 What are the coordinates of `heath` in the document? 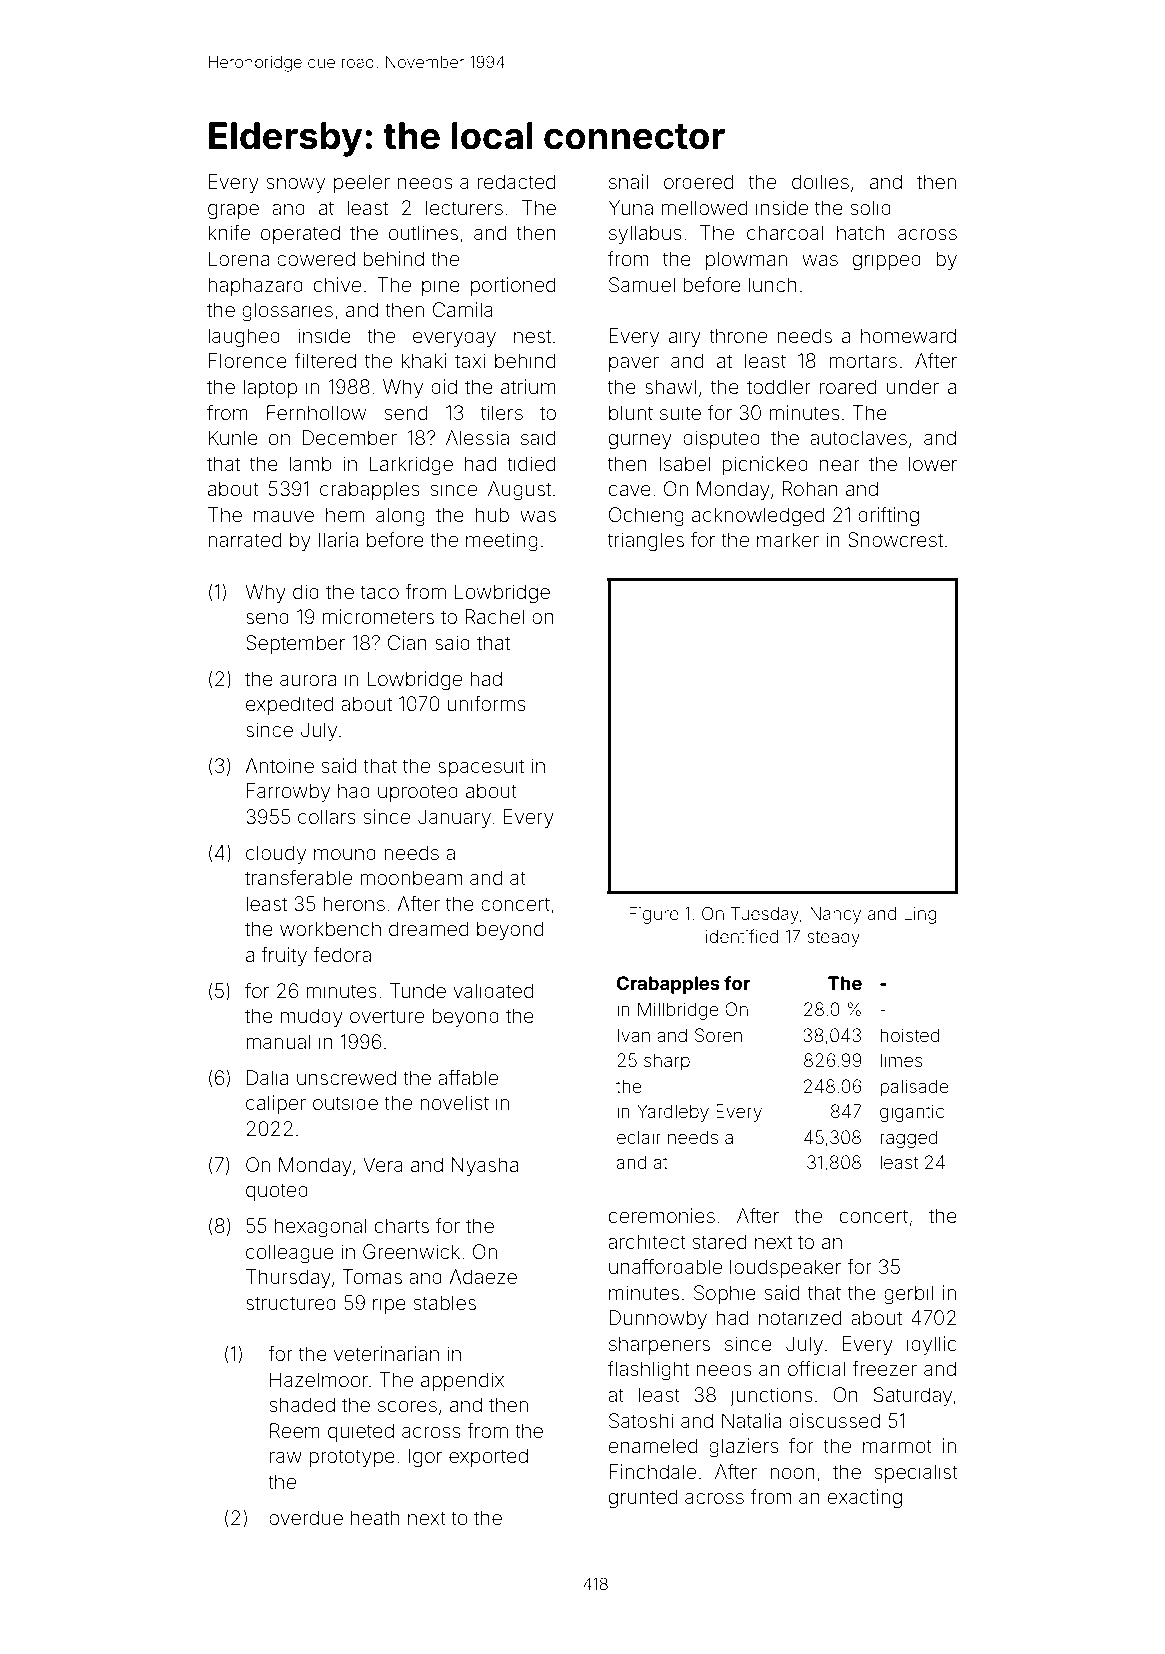 It's located at (375, 1517).
